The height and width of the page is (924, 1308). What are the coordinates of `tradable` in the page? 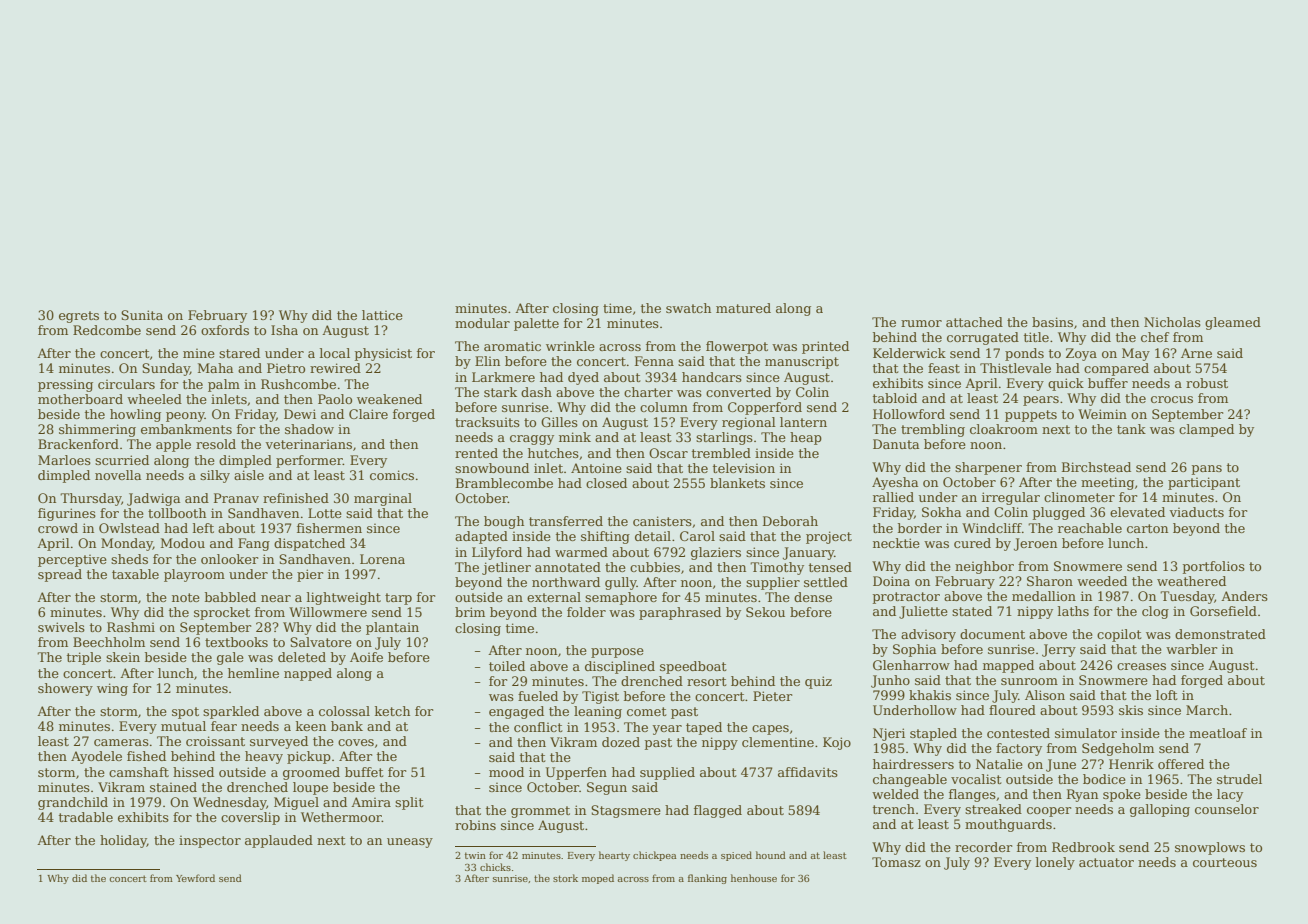 It's located at (86, 817).
